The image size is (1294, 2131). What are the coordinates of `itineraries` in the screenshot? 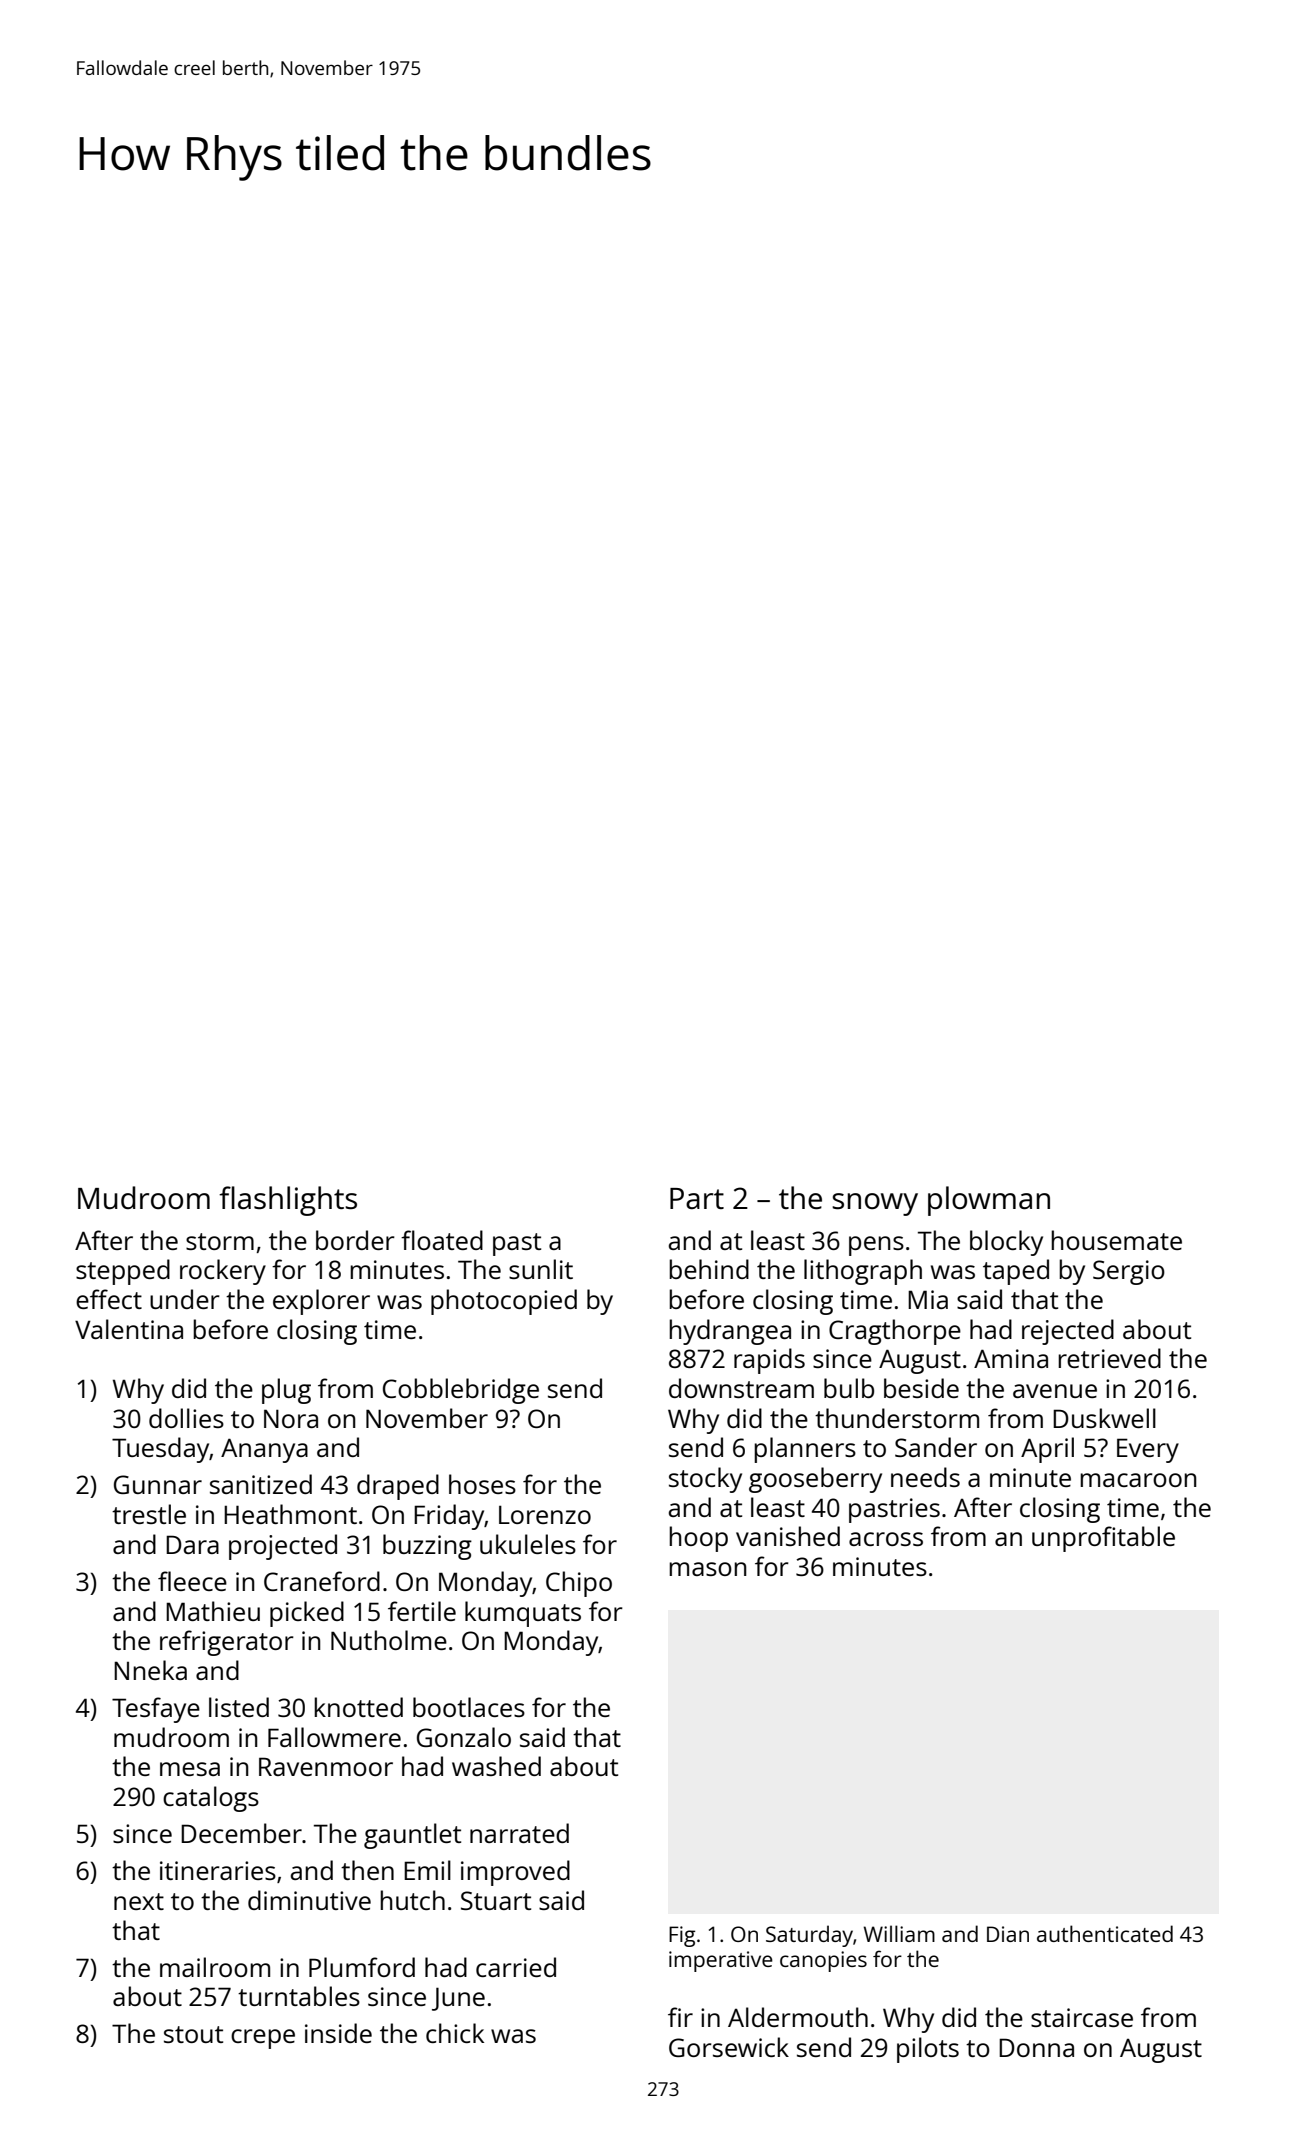 It's located at (218, 1870).
